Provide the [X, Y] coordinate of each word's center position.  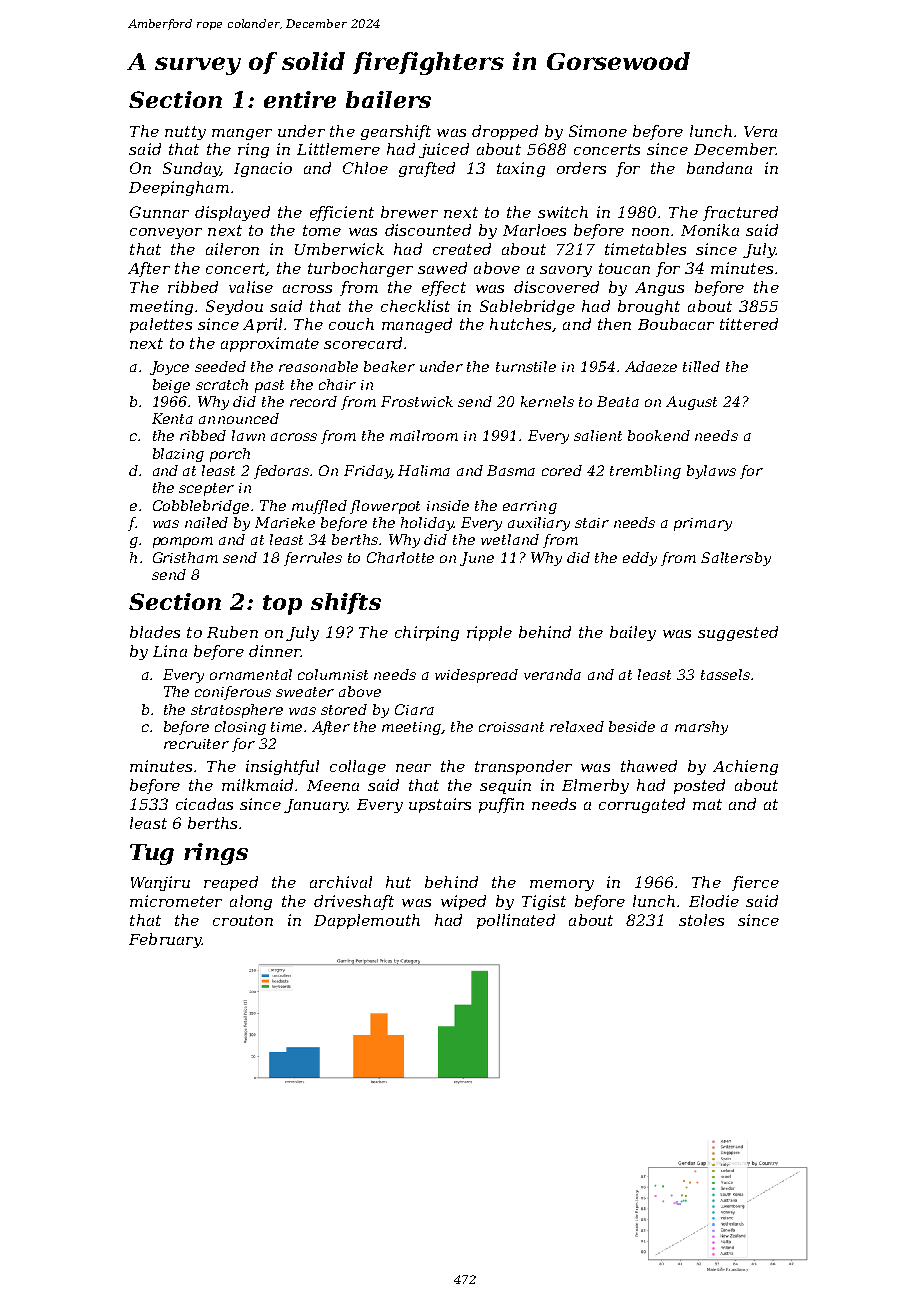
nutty [185, 133]
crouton [243, 920]
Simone [598, 131]
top [282, 605]
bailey [633, 633]
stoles [701, 920]
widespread [476, 676]
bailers [388, 99]
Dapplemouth [367, 921]
